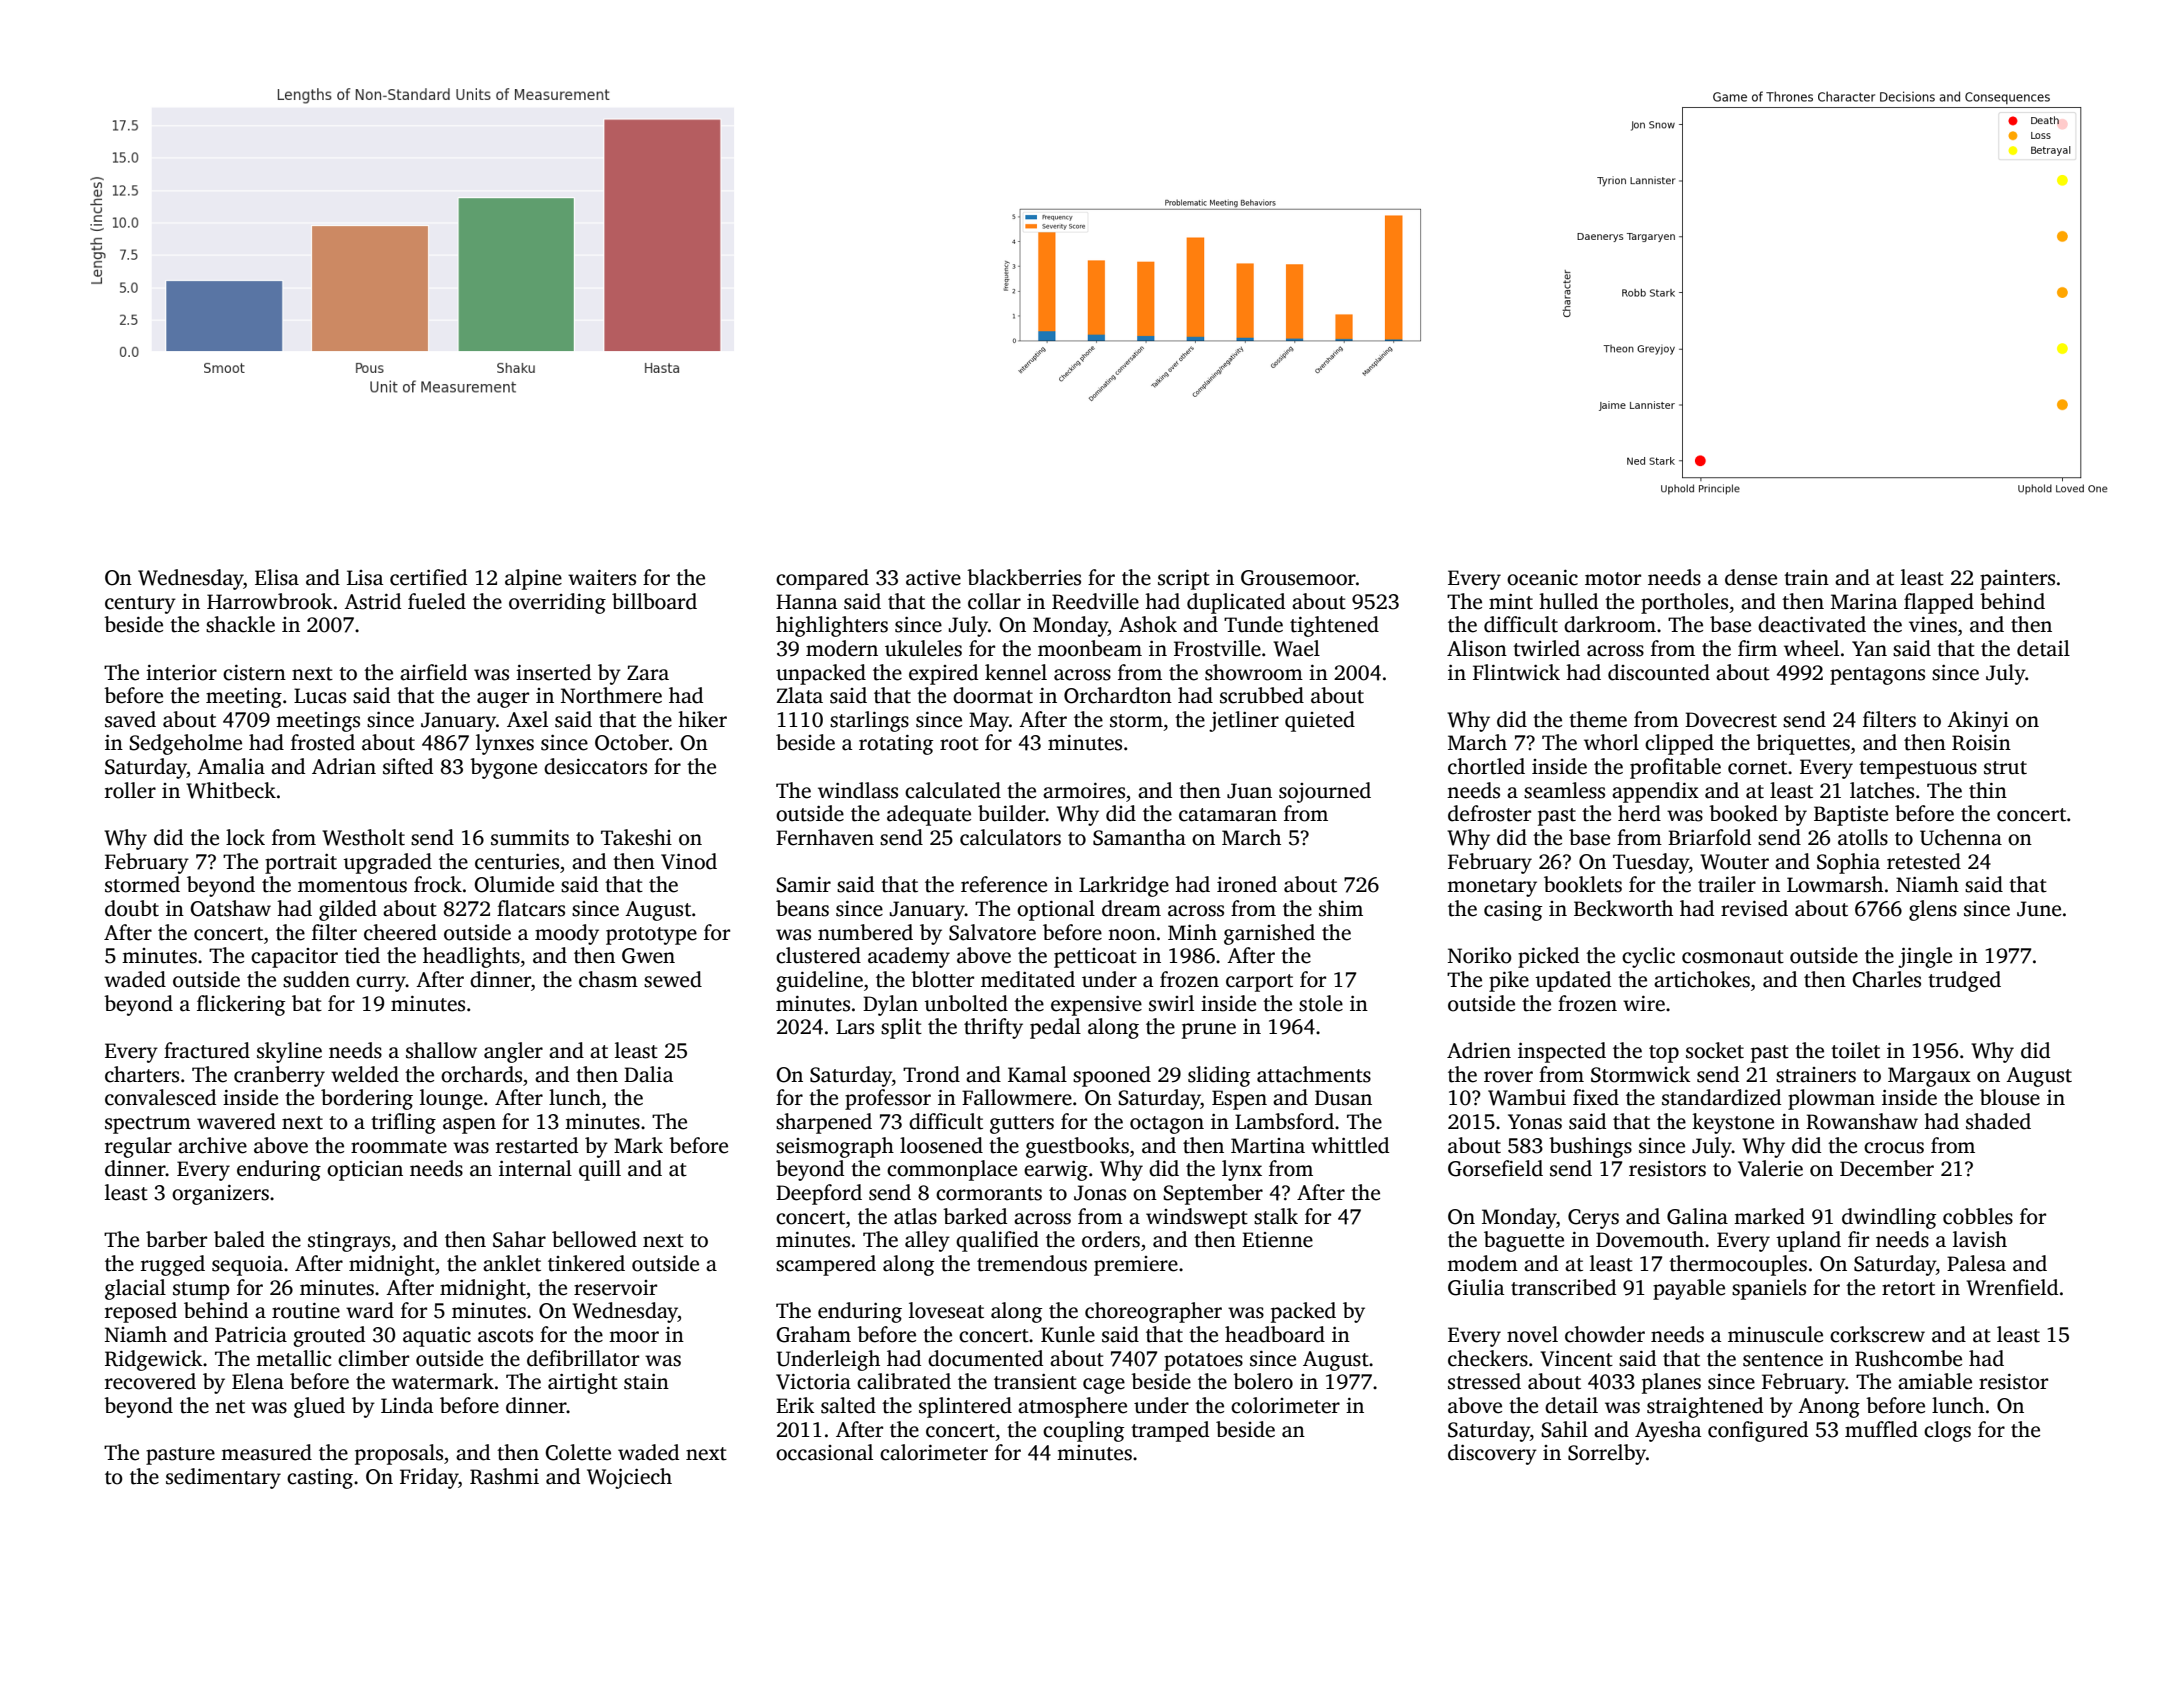 Image resolution: width=2178 pixels, height=1683 pixels. What do you see at coordinates (2017, 580) in the screenshot?
I see `painters` at bounding box center [2017, 580].
